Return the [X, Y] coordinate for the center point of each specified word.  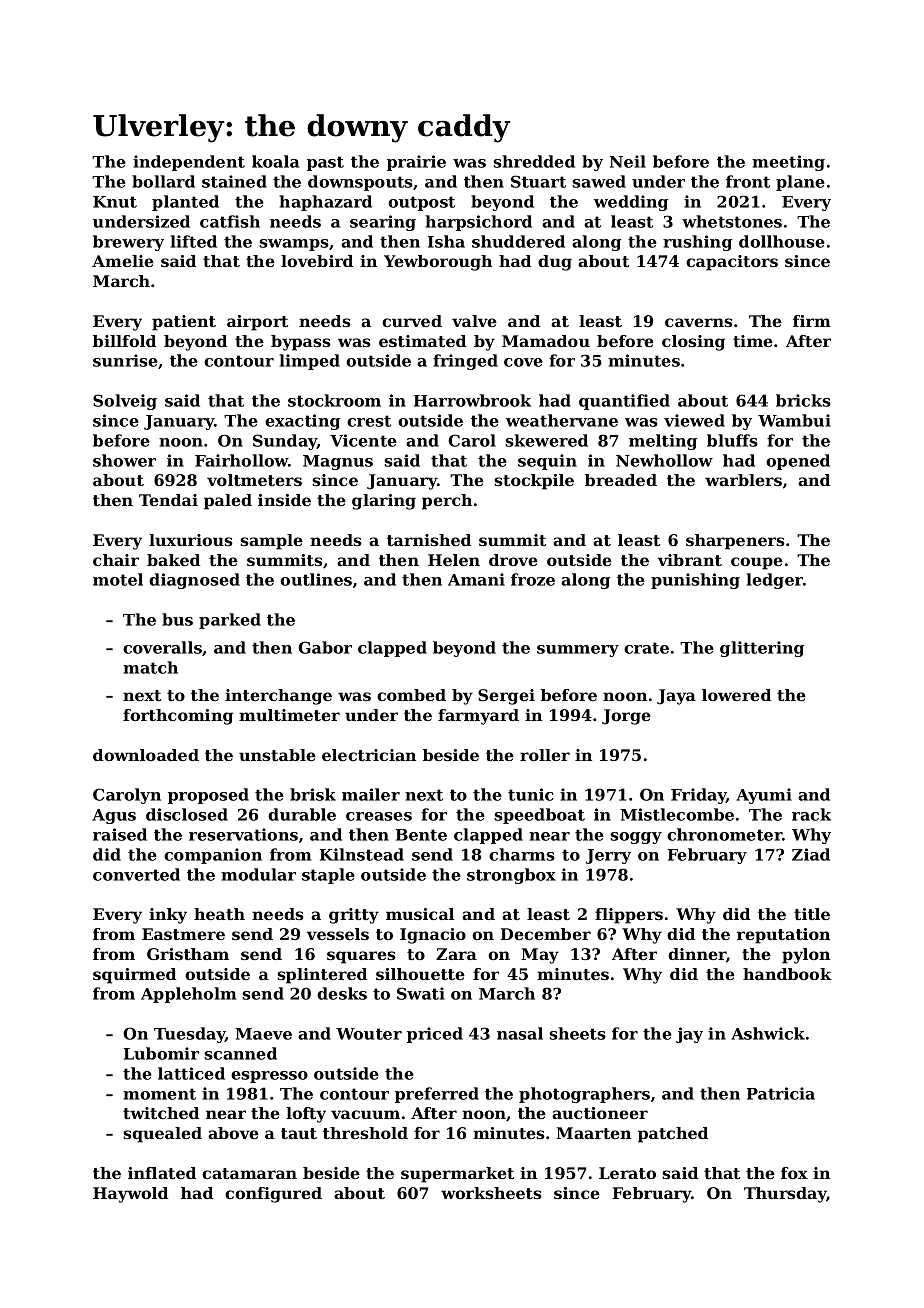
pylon [806, 956]
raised [120, 834]
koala [275, 161]
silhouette [420, 974]
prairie [416, 163]
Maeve [263, 1034]
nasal [520, 1033]
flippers [629, 916]
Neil [627, 161]
